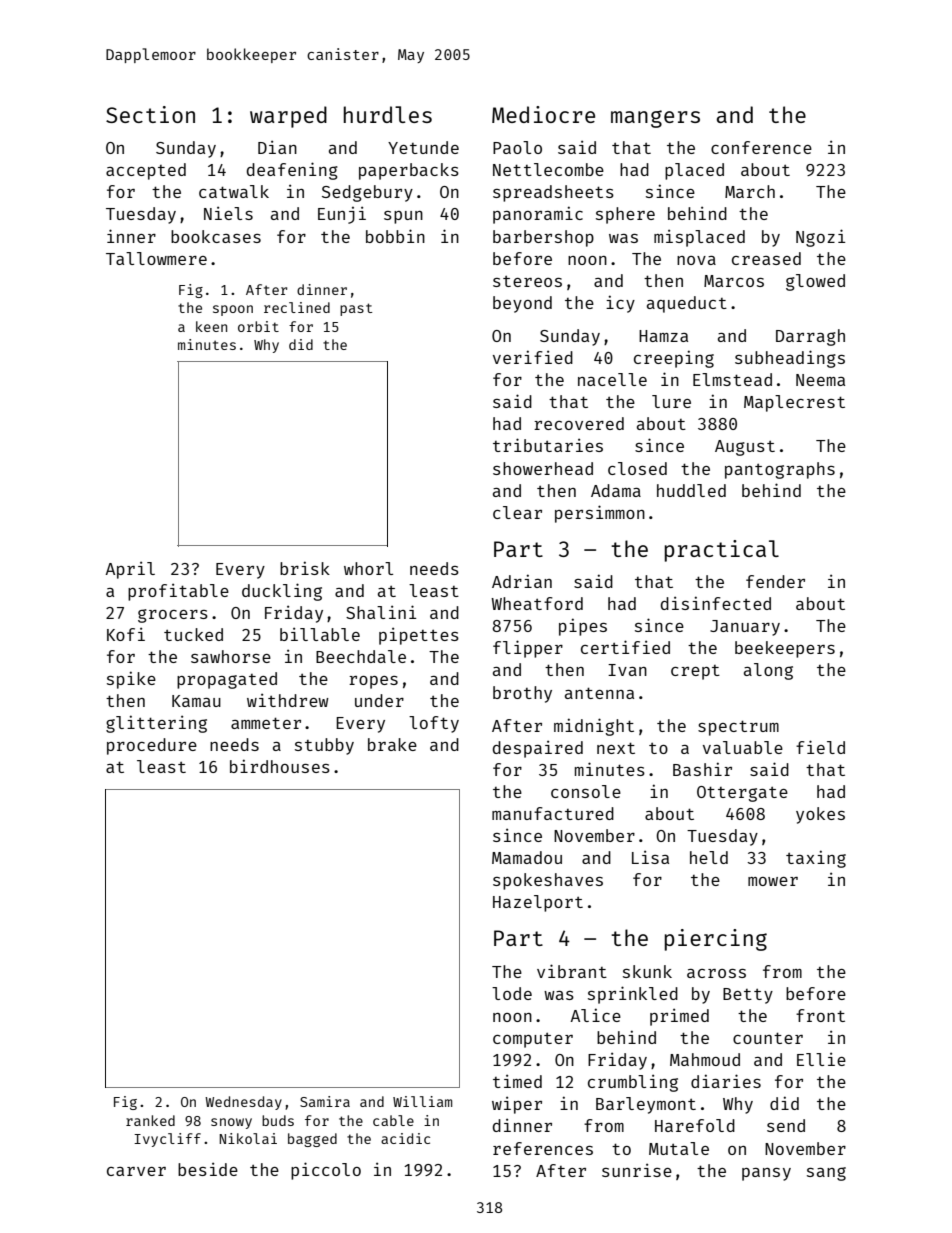 Image resolution: width=952 pixels, height=1233 pixels. I want to click on warped, so click(288, 117).
